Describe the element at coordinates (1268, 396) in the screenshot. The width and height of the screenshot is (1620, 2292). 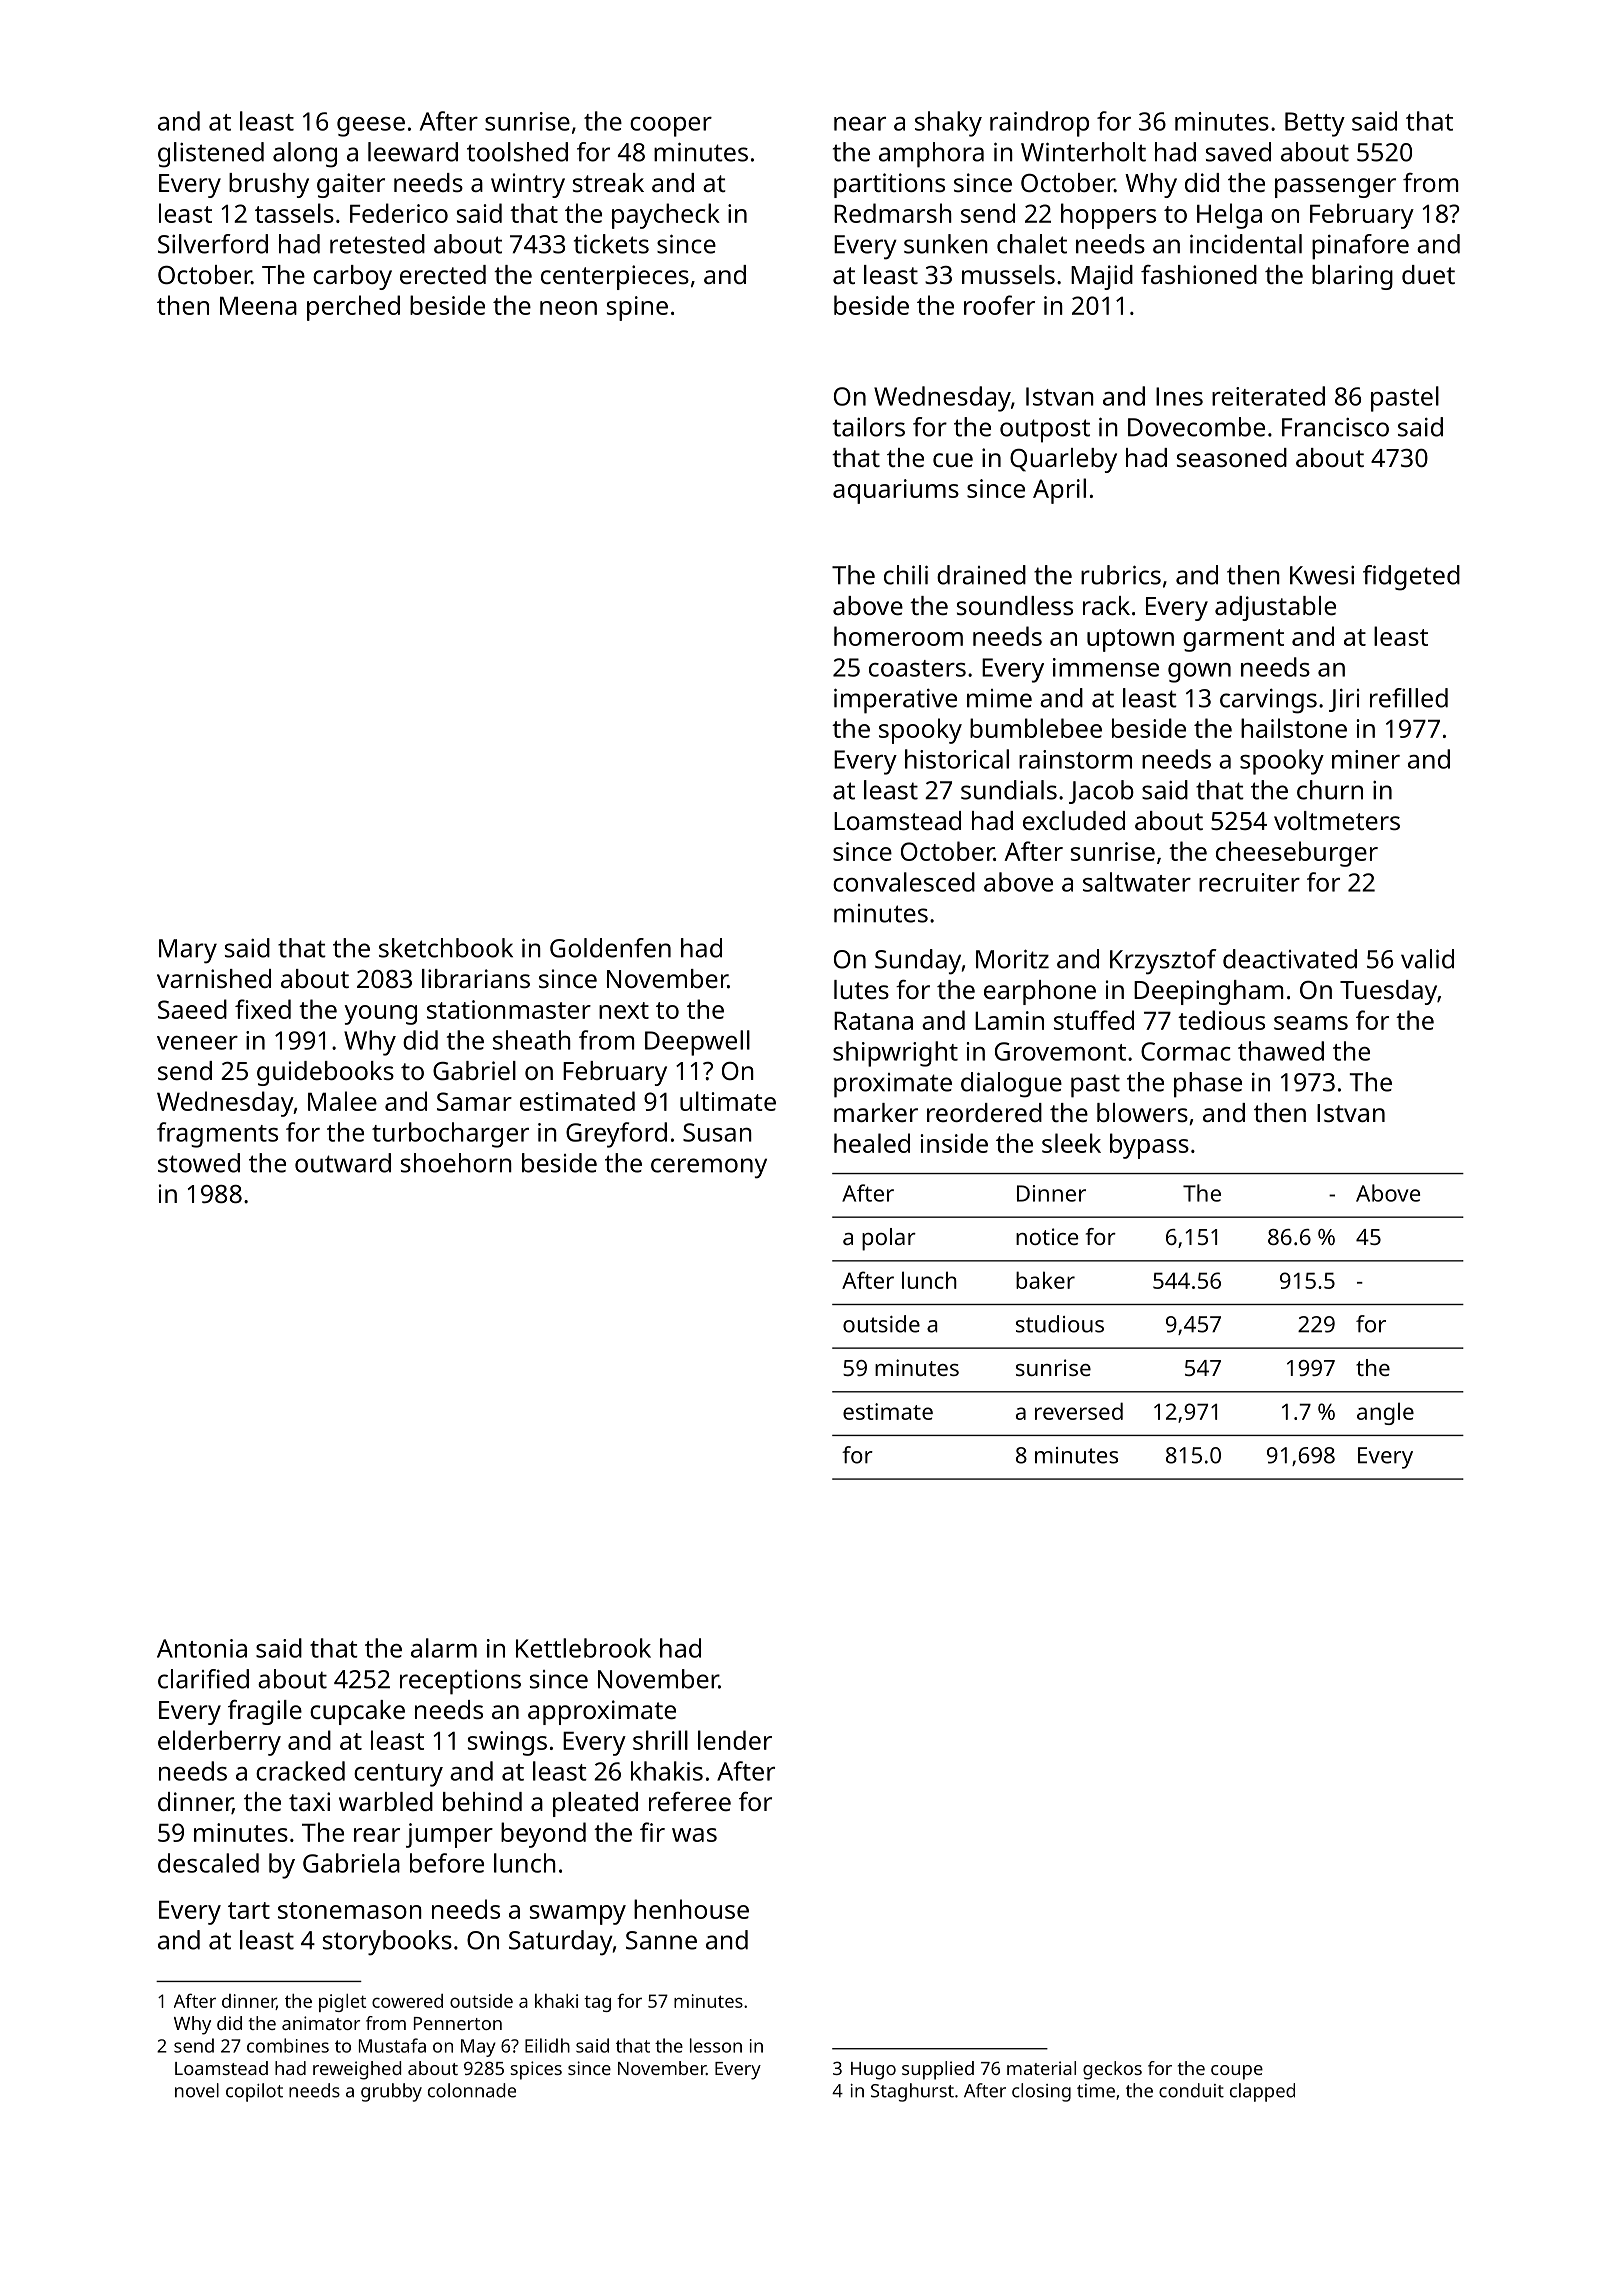
I see `reiterated` at that location.
